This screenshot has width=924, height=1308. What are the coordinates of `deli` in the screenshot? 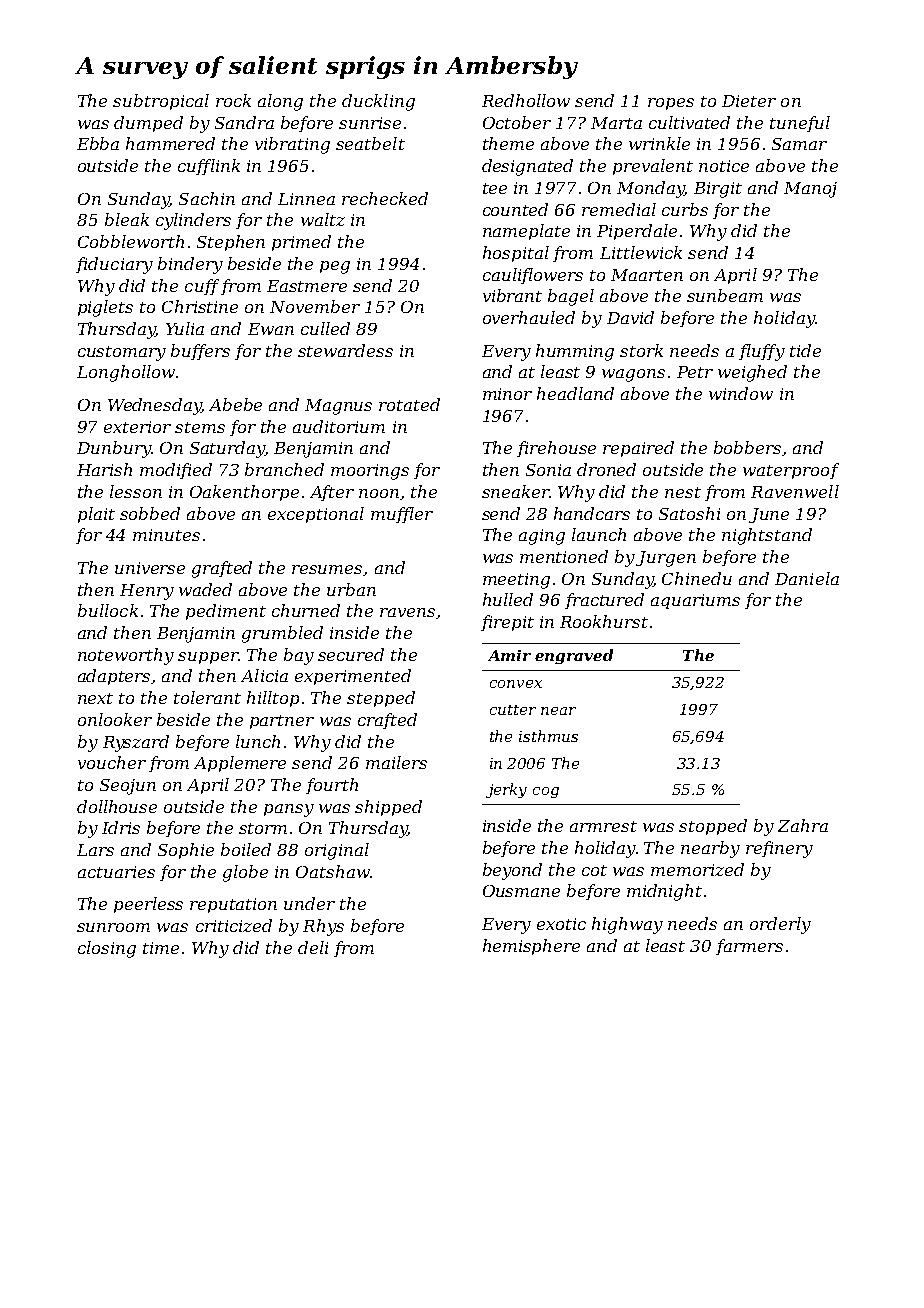 It's located at (313, 947).
